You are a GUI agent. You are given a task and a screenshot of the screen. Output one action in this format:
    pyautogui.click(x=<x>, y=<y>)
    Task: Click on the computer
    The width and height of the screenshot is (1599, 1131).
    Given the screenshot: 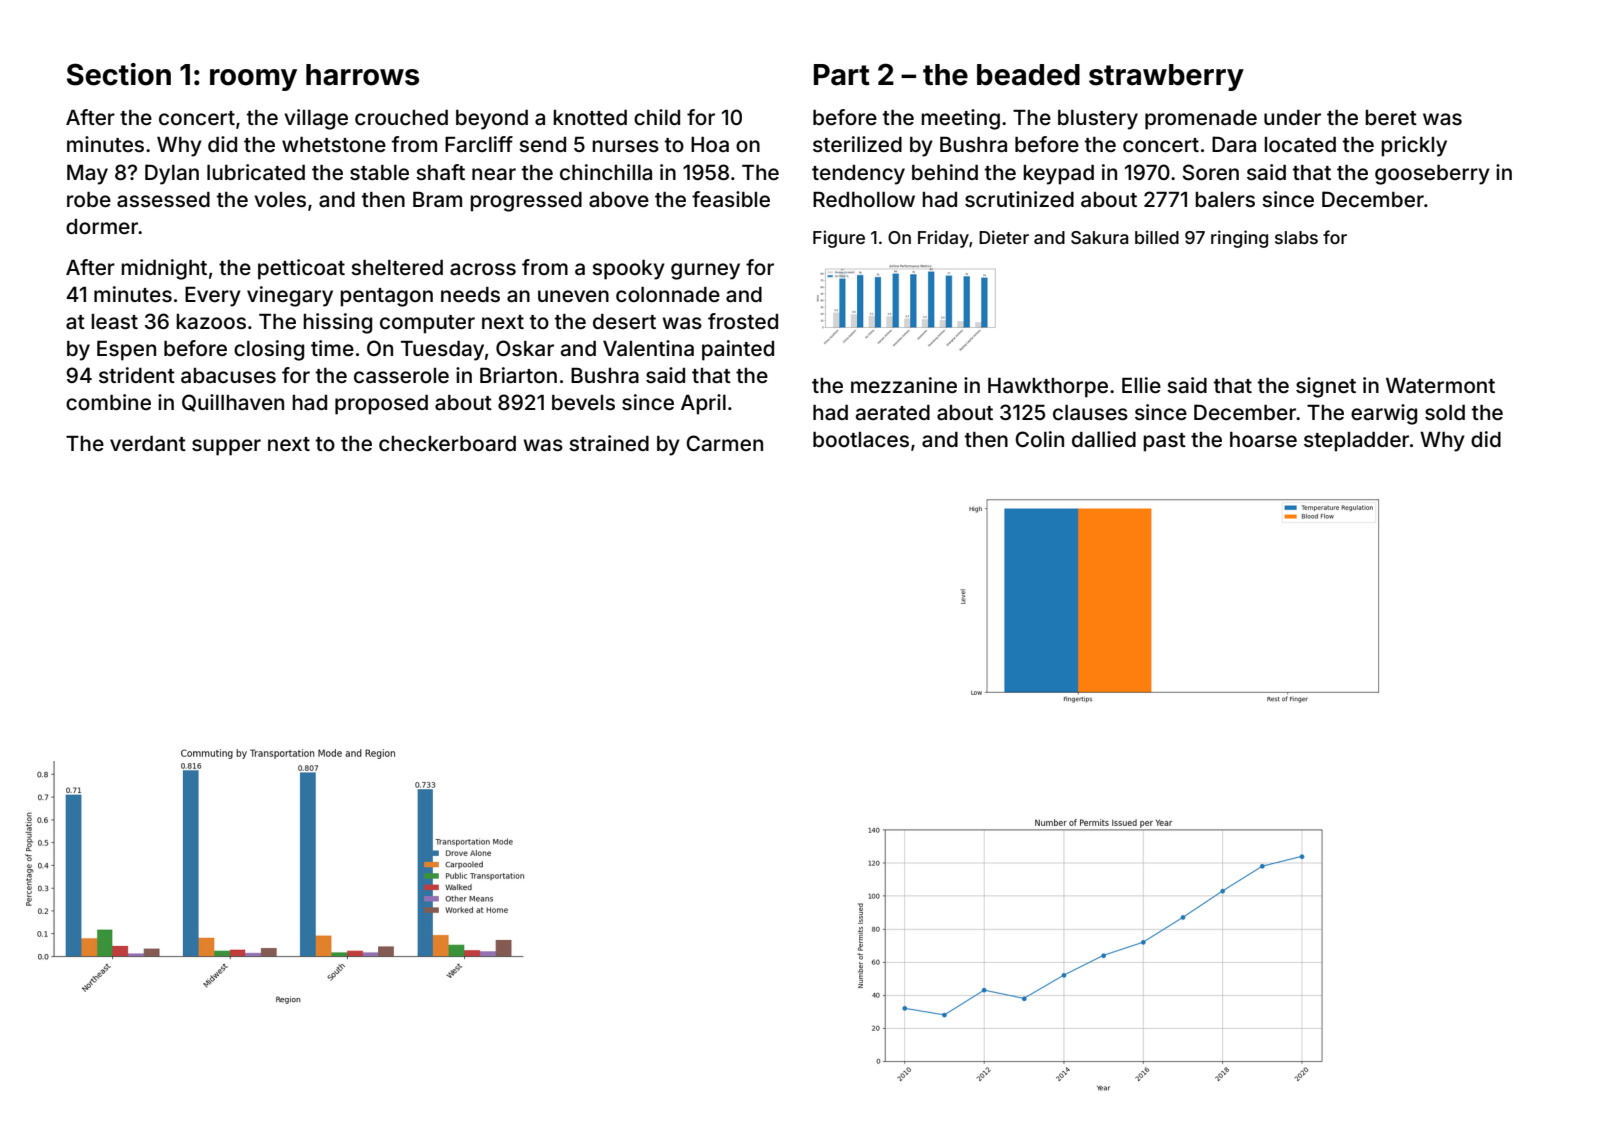 What is the action you would take?
    pyautogui.click(x=427, y=324)
